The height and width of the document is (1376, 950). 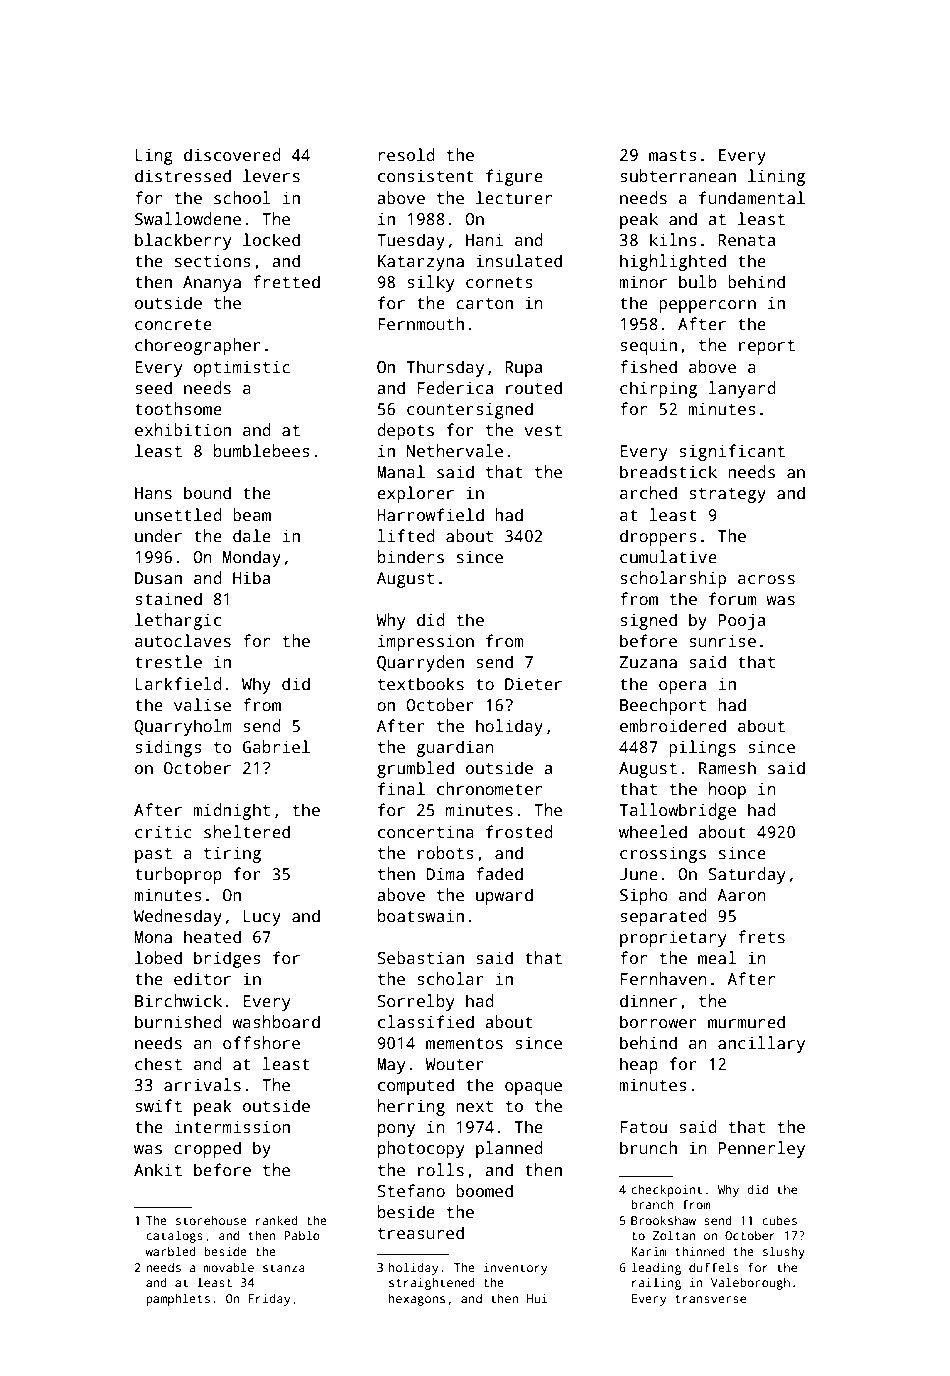 What do you see at coordinates (211, 1220) in the document?
I see `storehouse` at bounding box center [211, 1220].
